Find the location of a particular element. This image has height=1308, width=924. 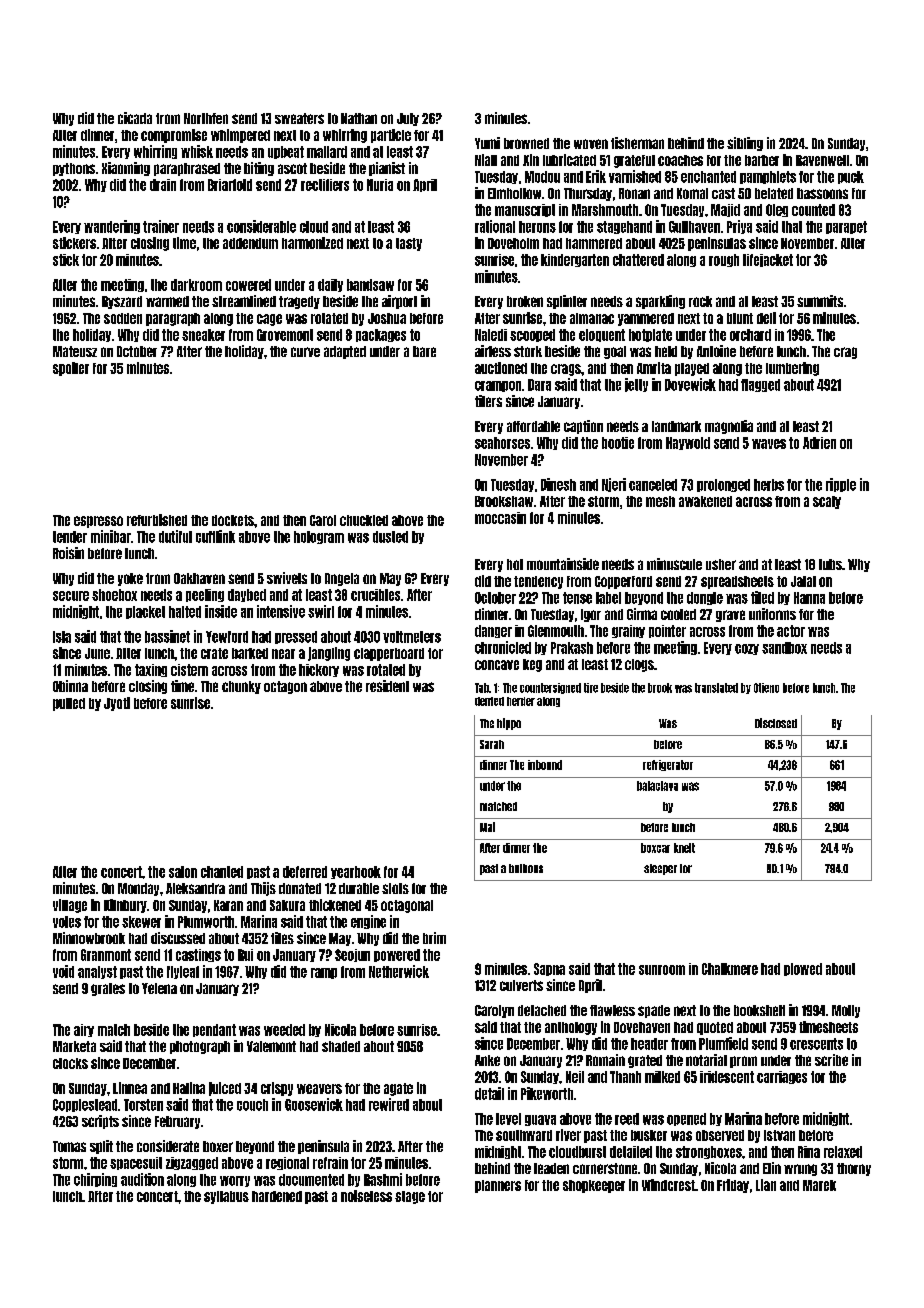

considerate is located at coordinates (168, 1146).
